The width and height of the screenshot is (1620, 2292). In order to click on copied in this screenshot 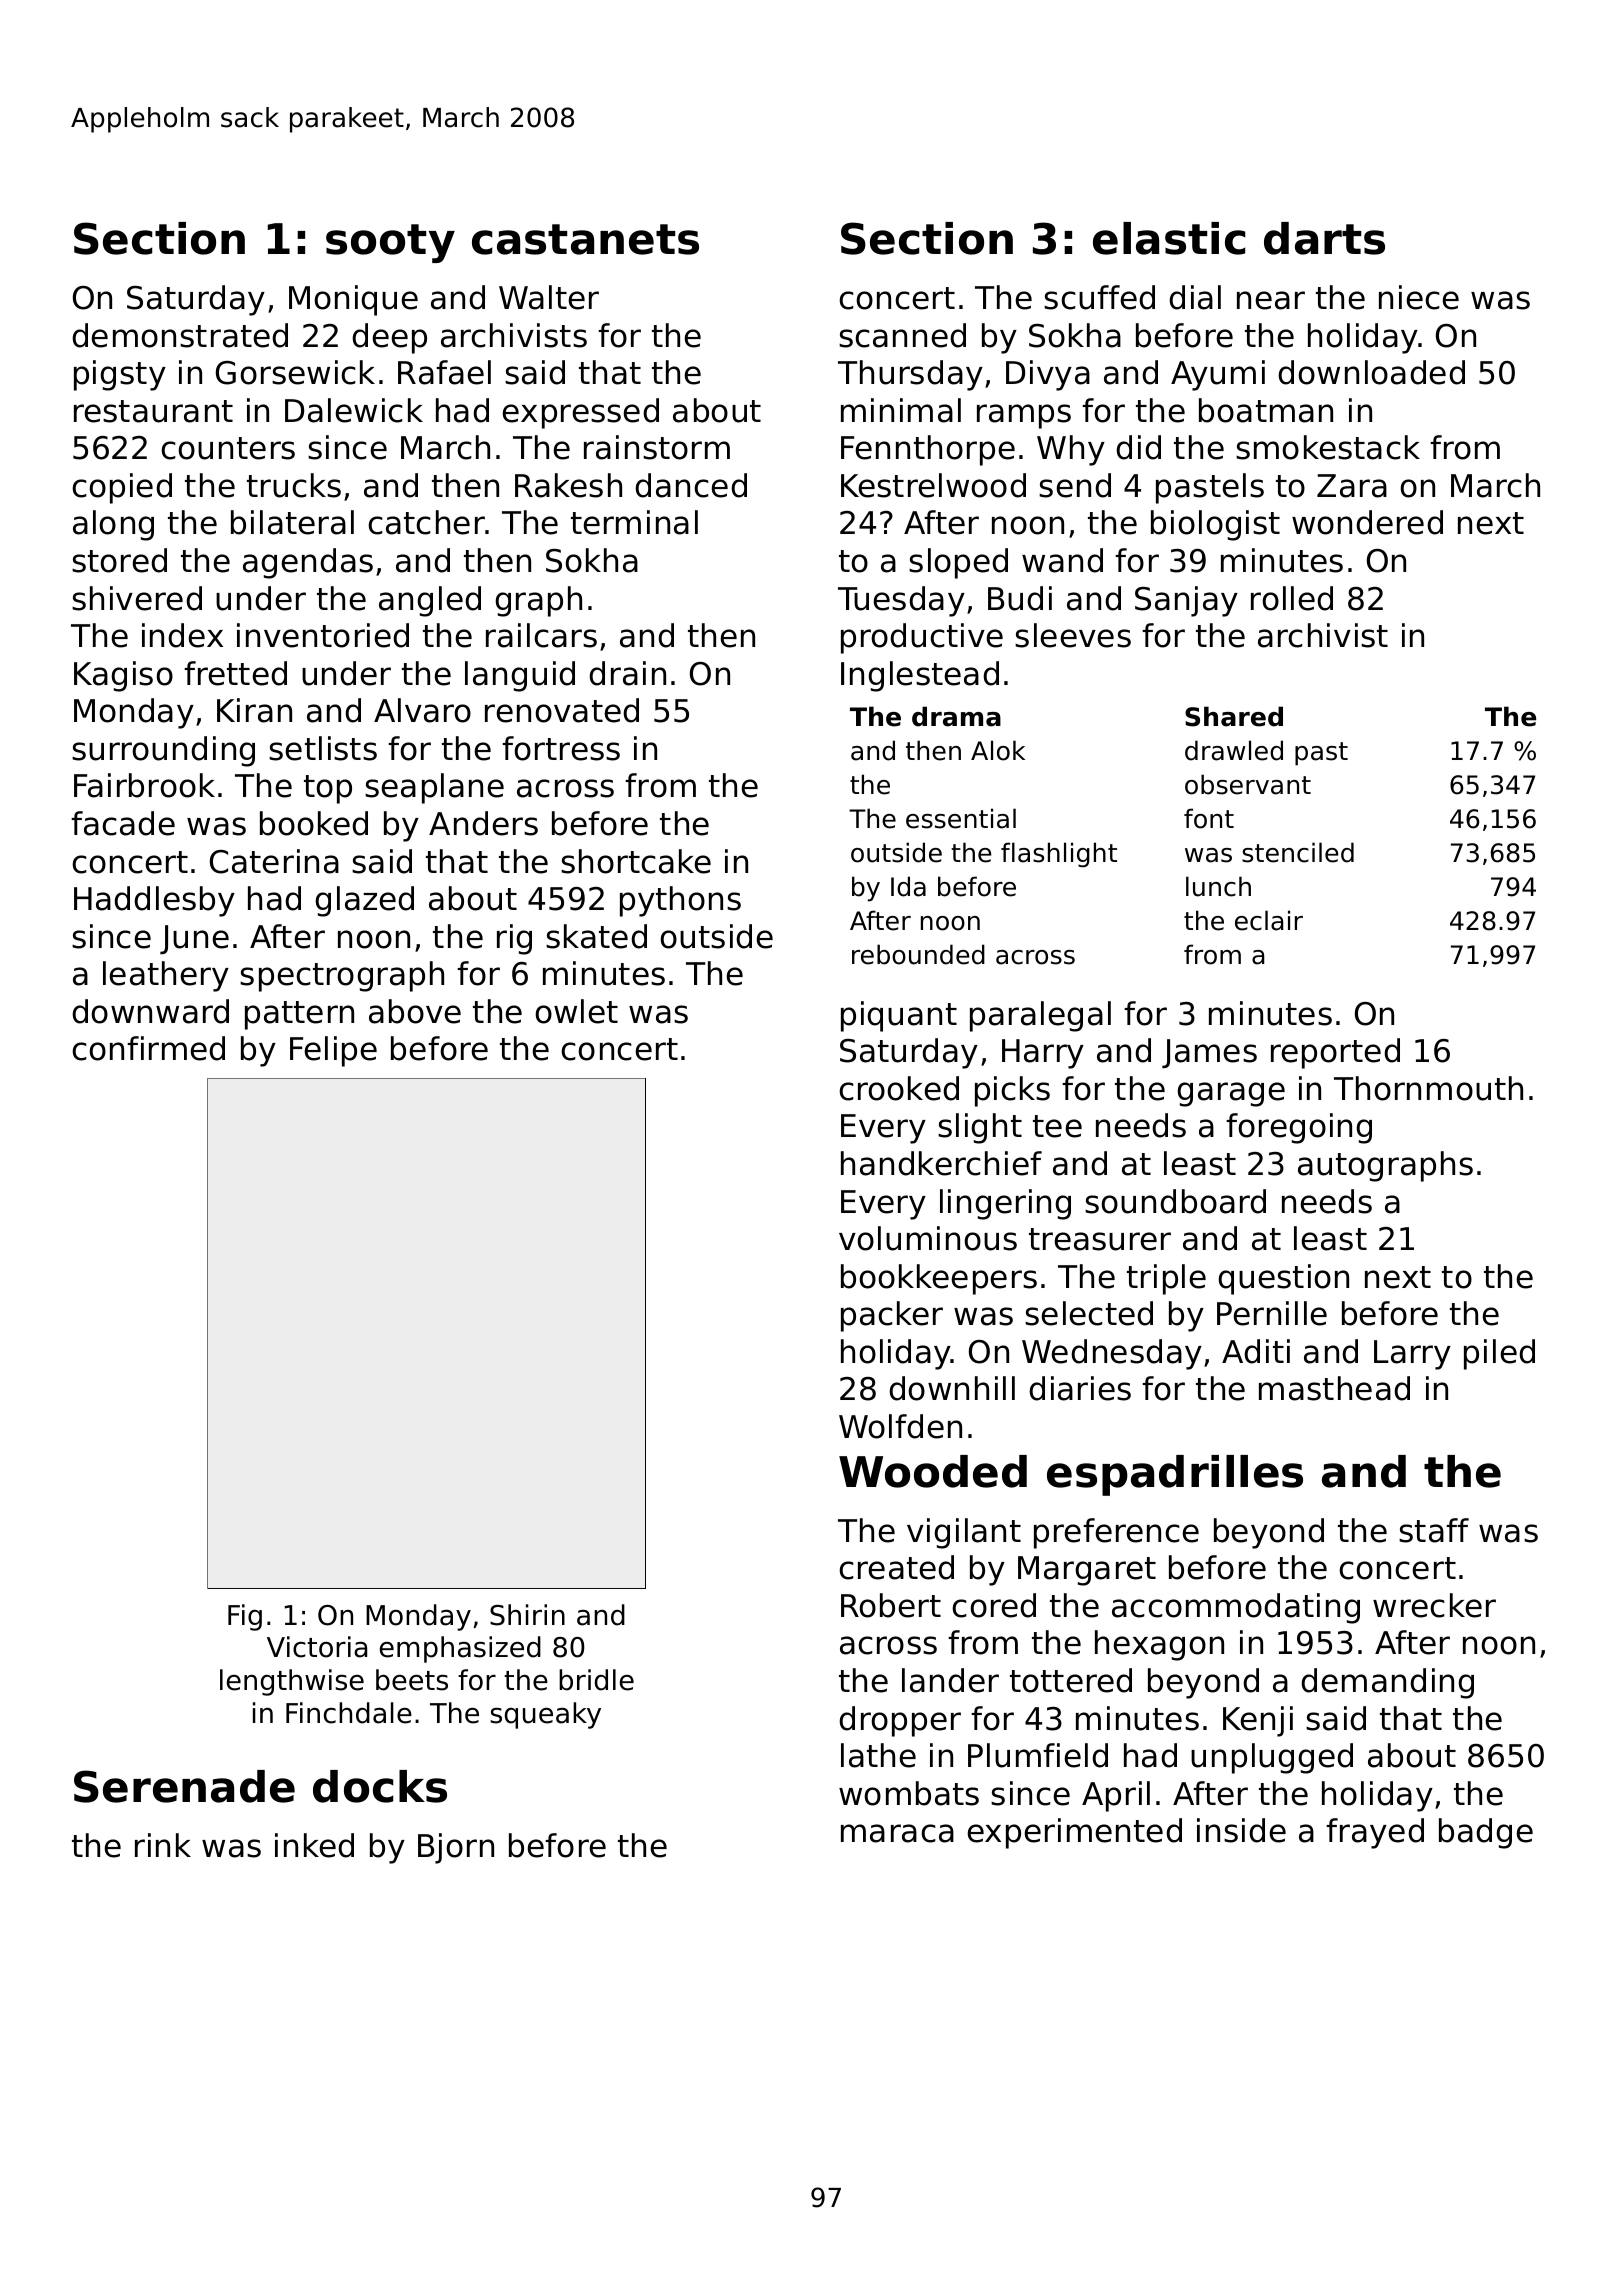, I will do `click(122, 488)`.
